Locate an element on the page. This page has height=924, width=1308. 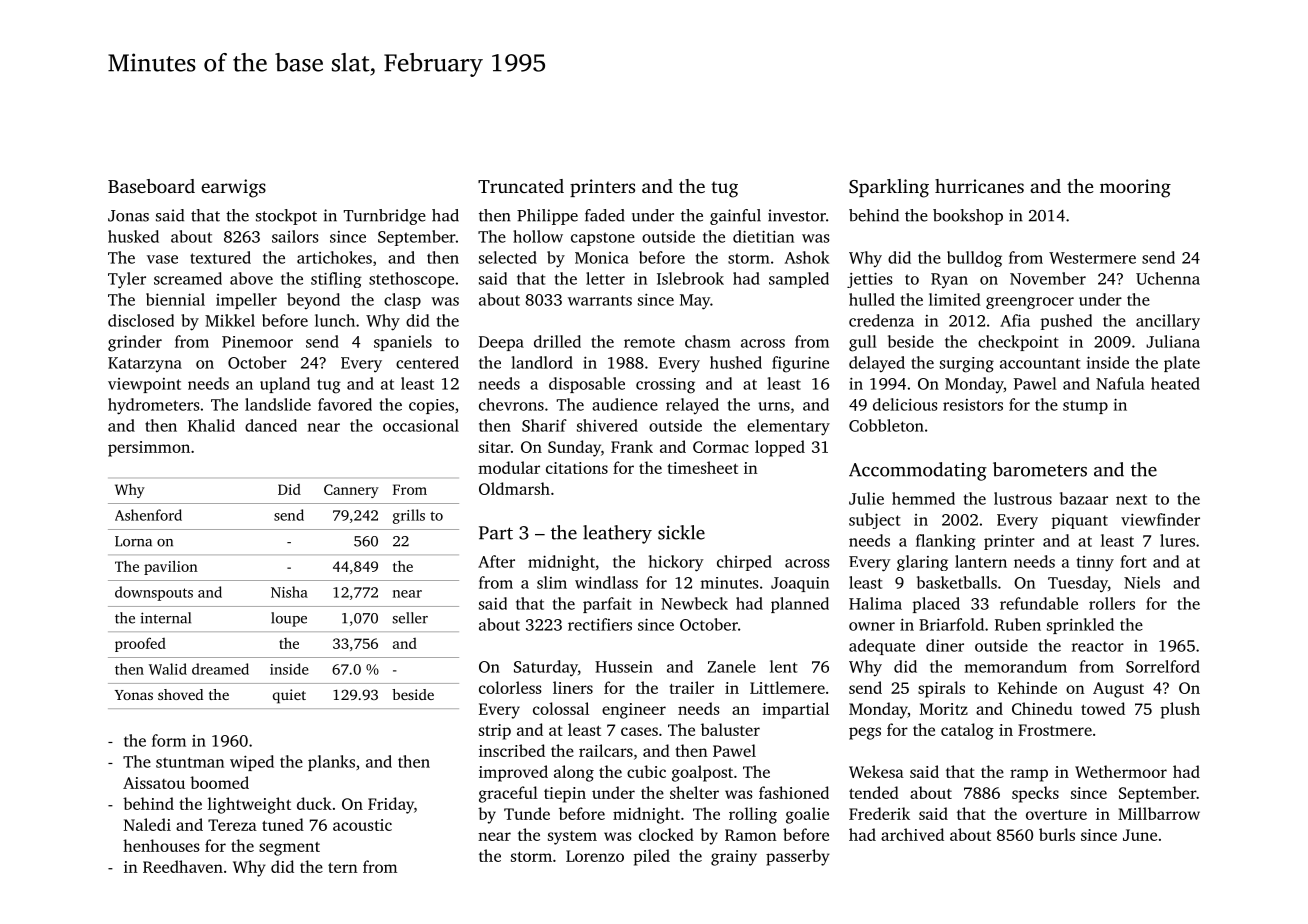
Tyler is located at coordinates (127, 280).
